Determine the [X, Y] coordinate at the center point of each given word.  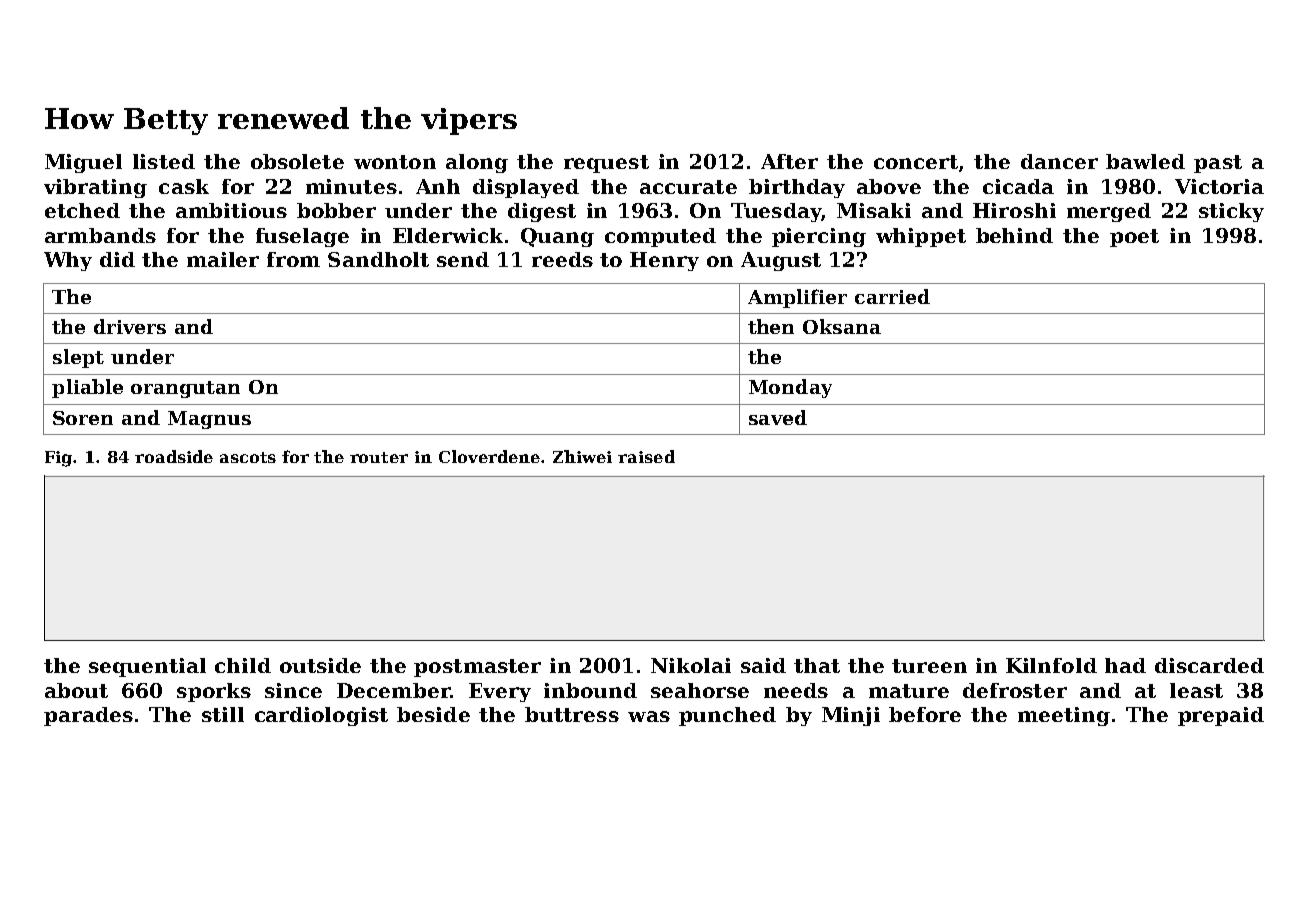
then [771, 326]
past [1218, 164]
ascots [248, 457]
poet [1134, 238]
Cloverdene [489, 456]
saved [778, 417]
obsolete [297, 161]
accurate [688, 187]
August [781, 261]
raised [646, 456]
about [76, 690]
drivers [130, 326]
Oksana [842, 326]
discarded [1209, 665]
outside [320, 665]
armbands [100, 235]
